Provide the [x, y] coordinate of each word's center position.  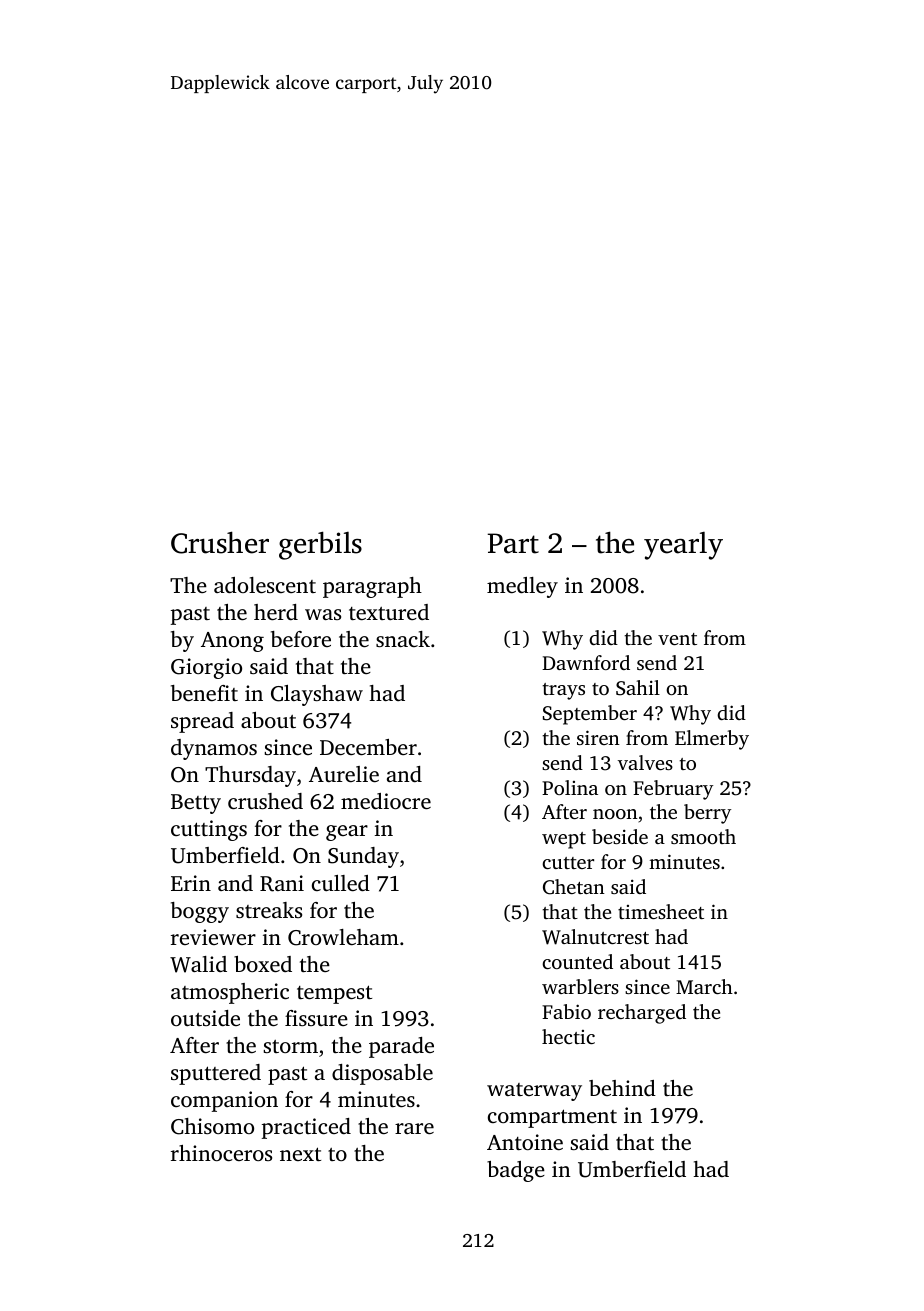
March [704, 986]
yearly [683, 546]
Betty [196, 804]
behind [622, 1088]
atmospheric [230, 993]
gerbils [320, 545]
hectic [568, 1036]
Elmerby [712, 740]
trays [564, 691]
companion [224, 1101]
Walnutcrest [595, 937]
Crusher [220, 542]
